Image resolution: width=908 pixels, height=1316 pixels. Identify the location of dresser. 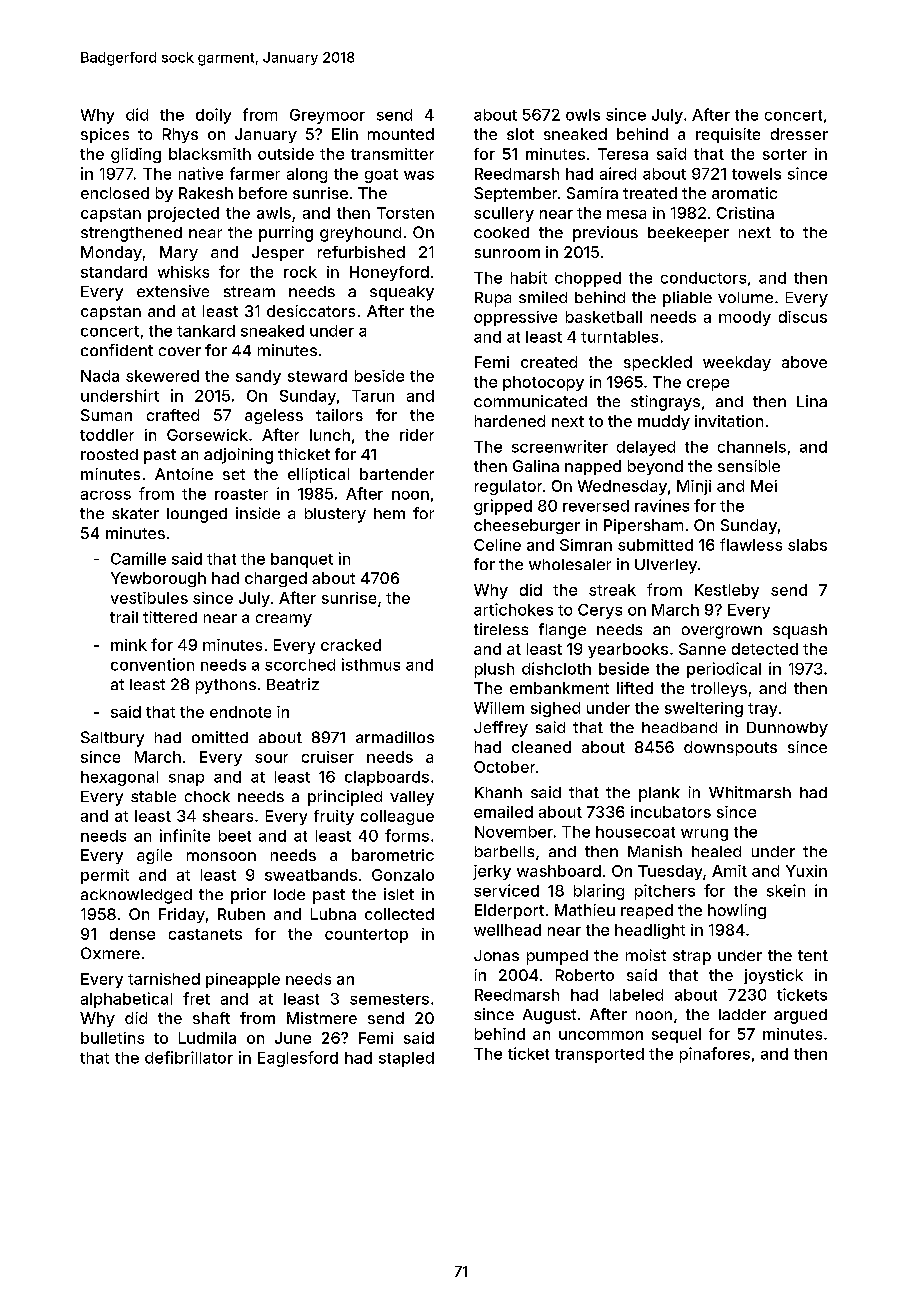
(799, 134).
